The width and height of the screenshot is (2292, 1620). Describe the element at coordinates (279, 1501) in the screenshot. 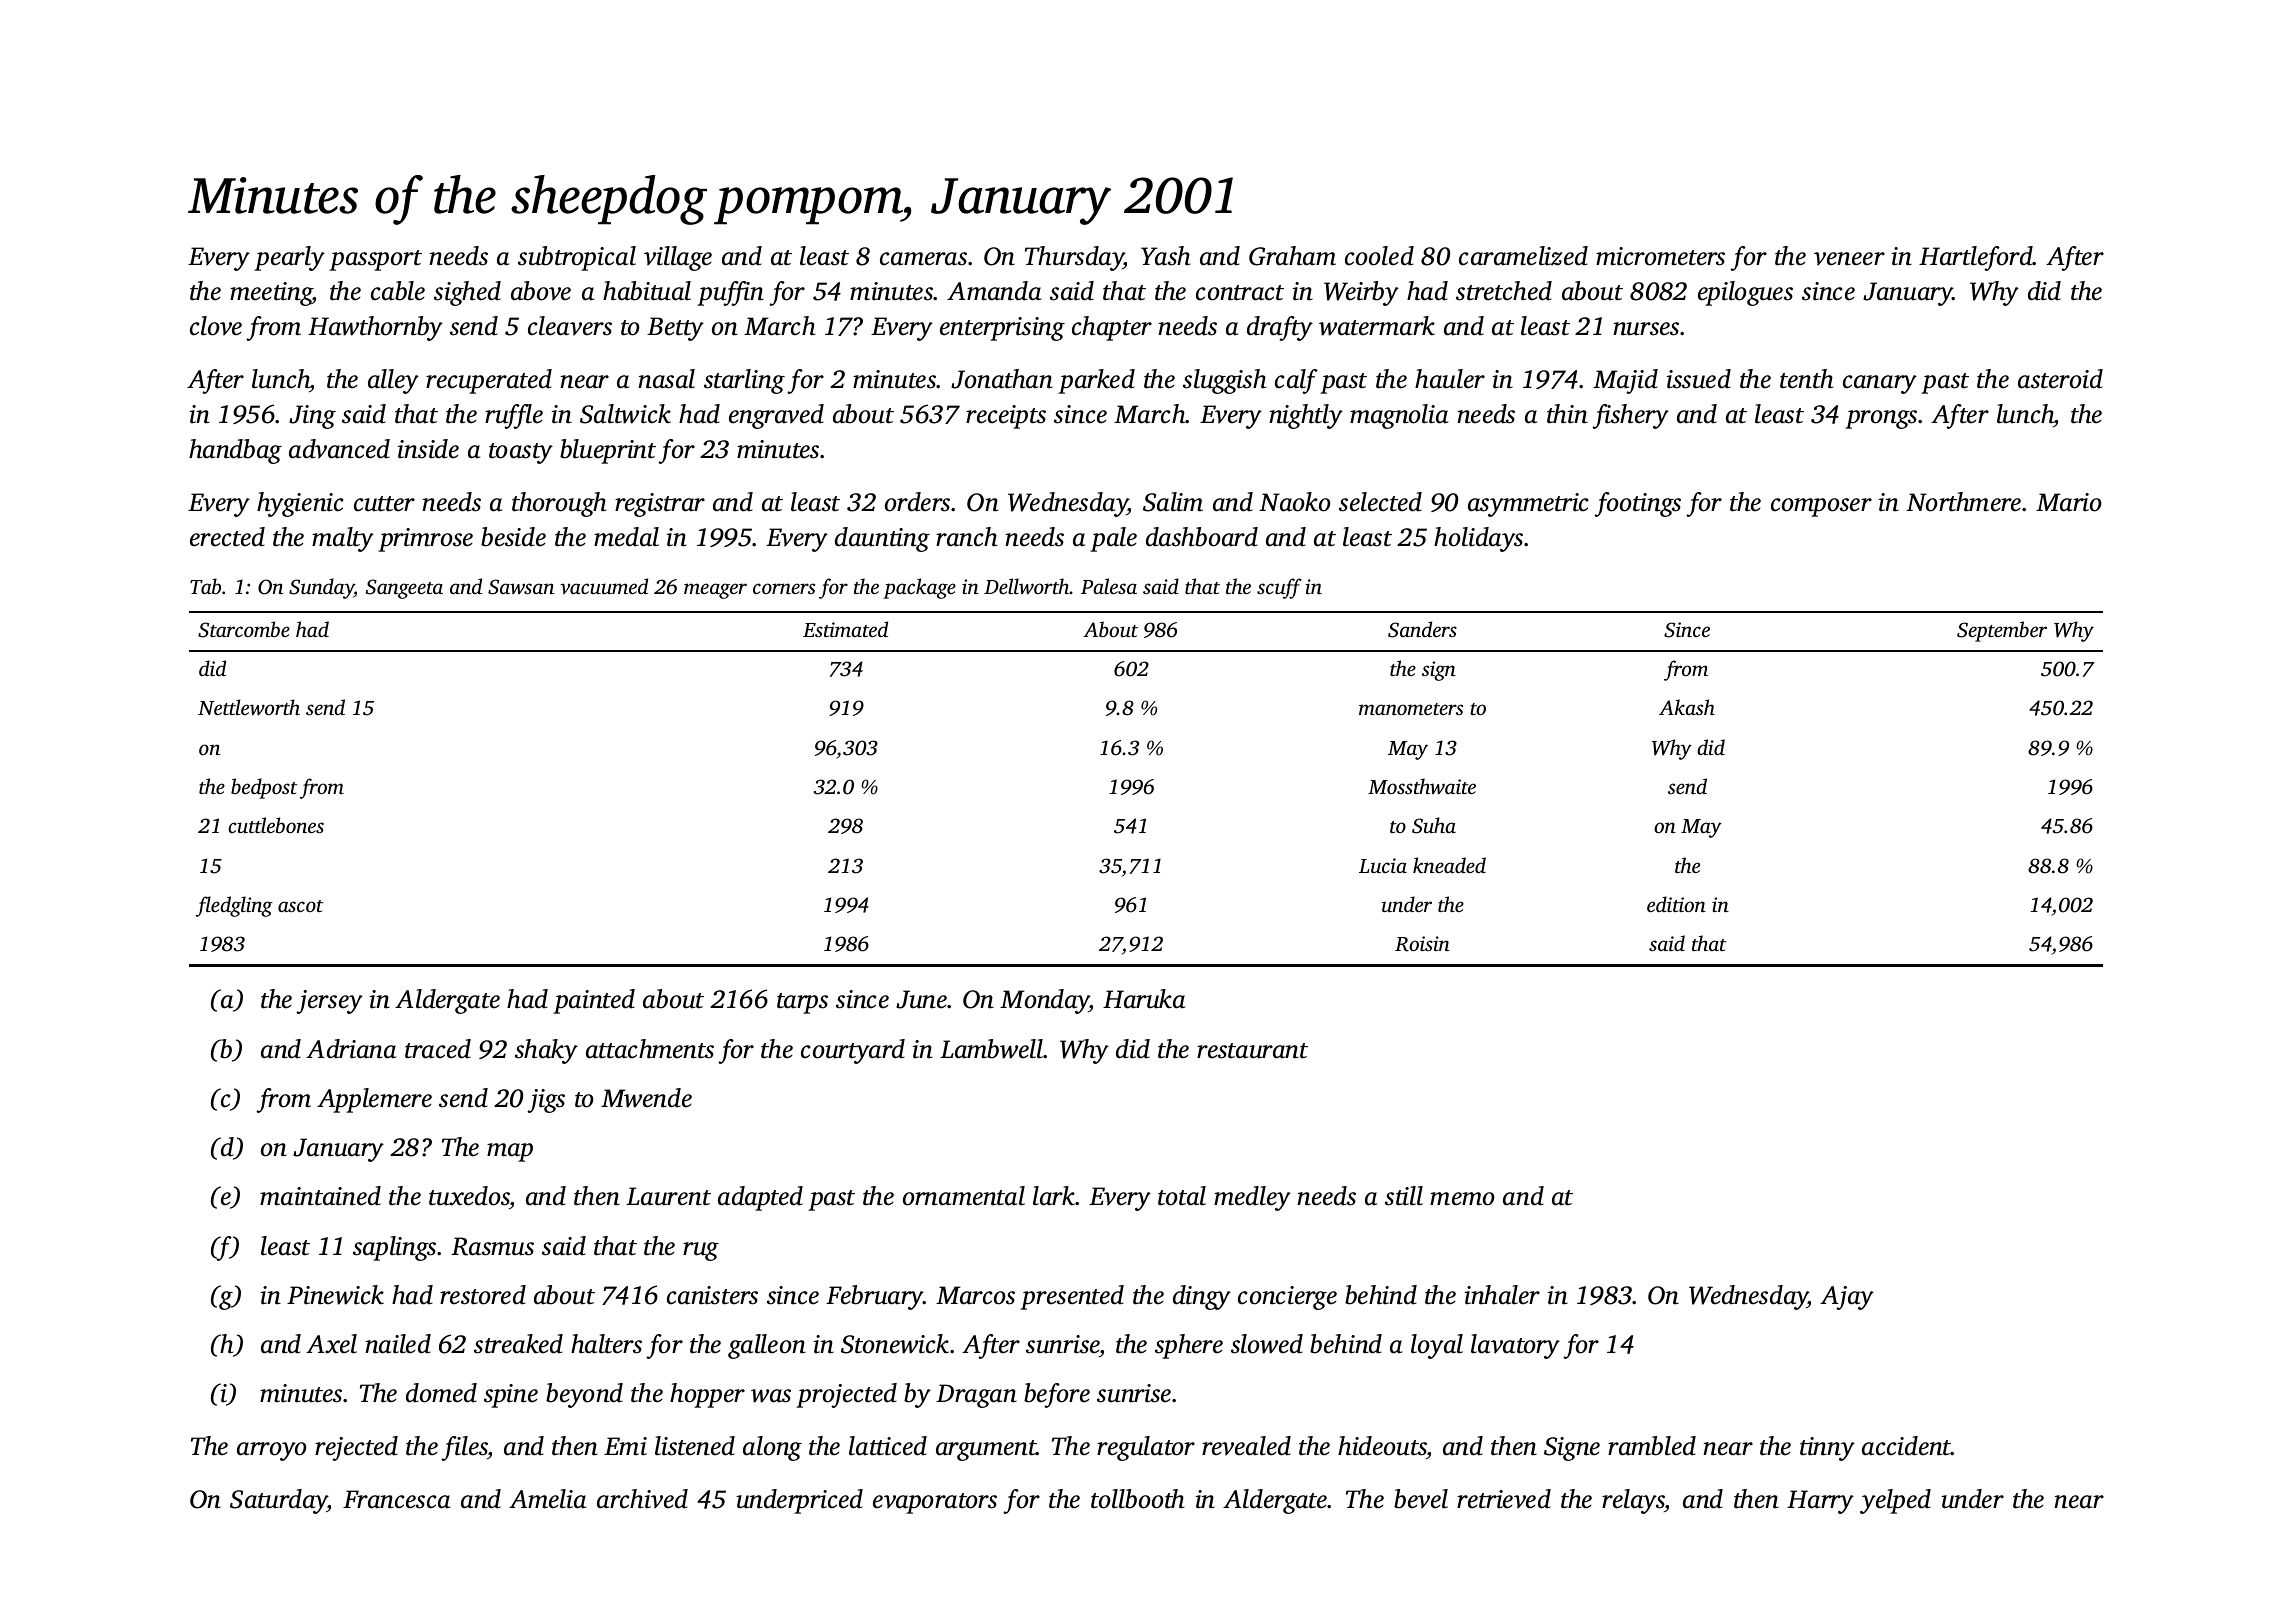

I see `Saturday` at that location.
